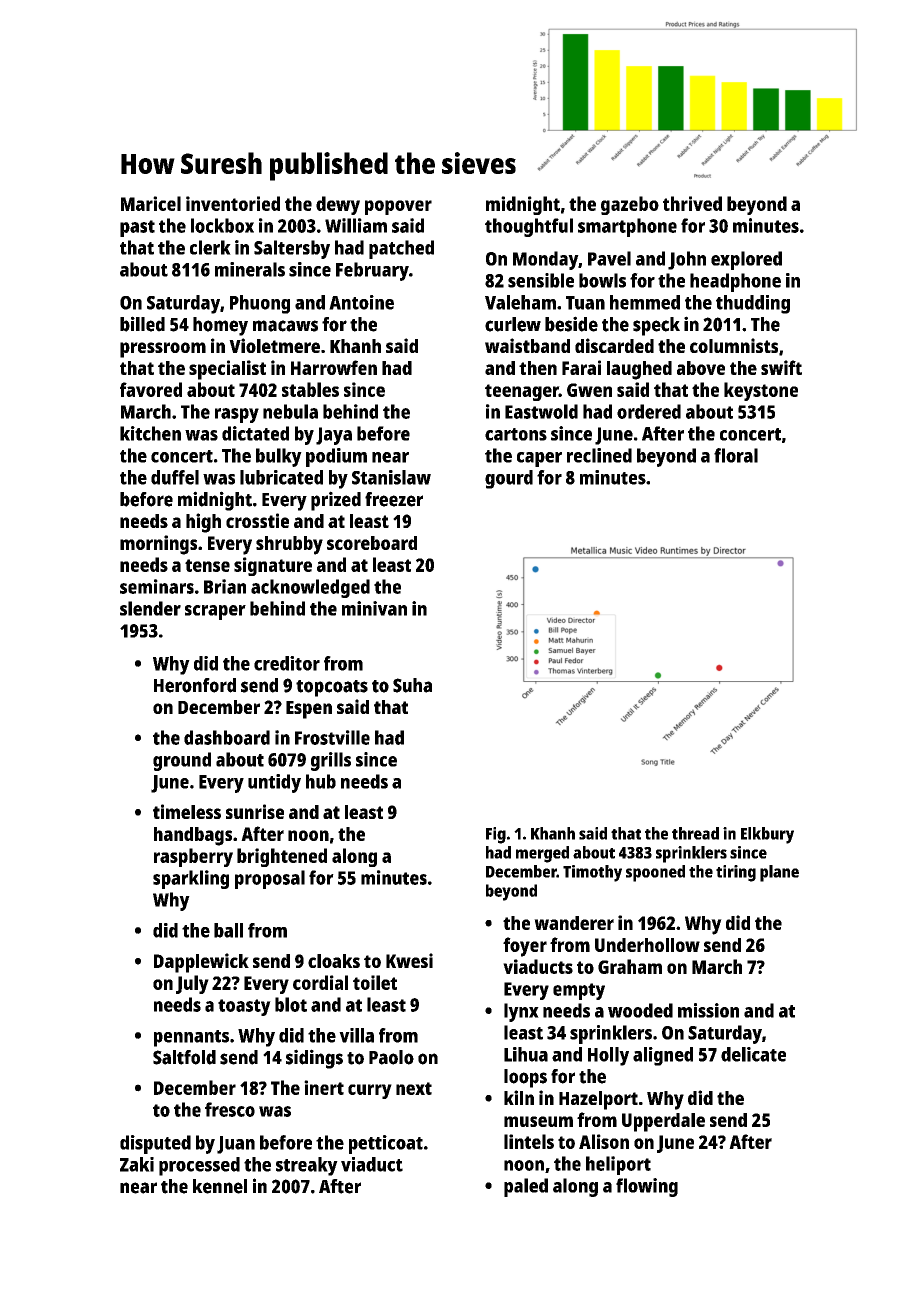 The width and height of the document is (924, 1314). Describe the element at coordinates (579, 991) in the document. I see `empty` at that location.
